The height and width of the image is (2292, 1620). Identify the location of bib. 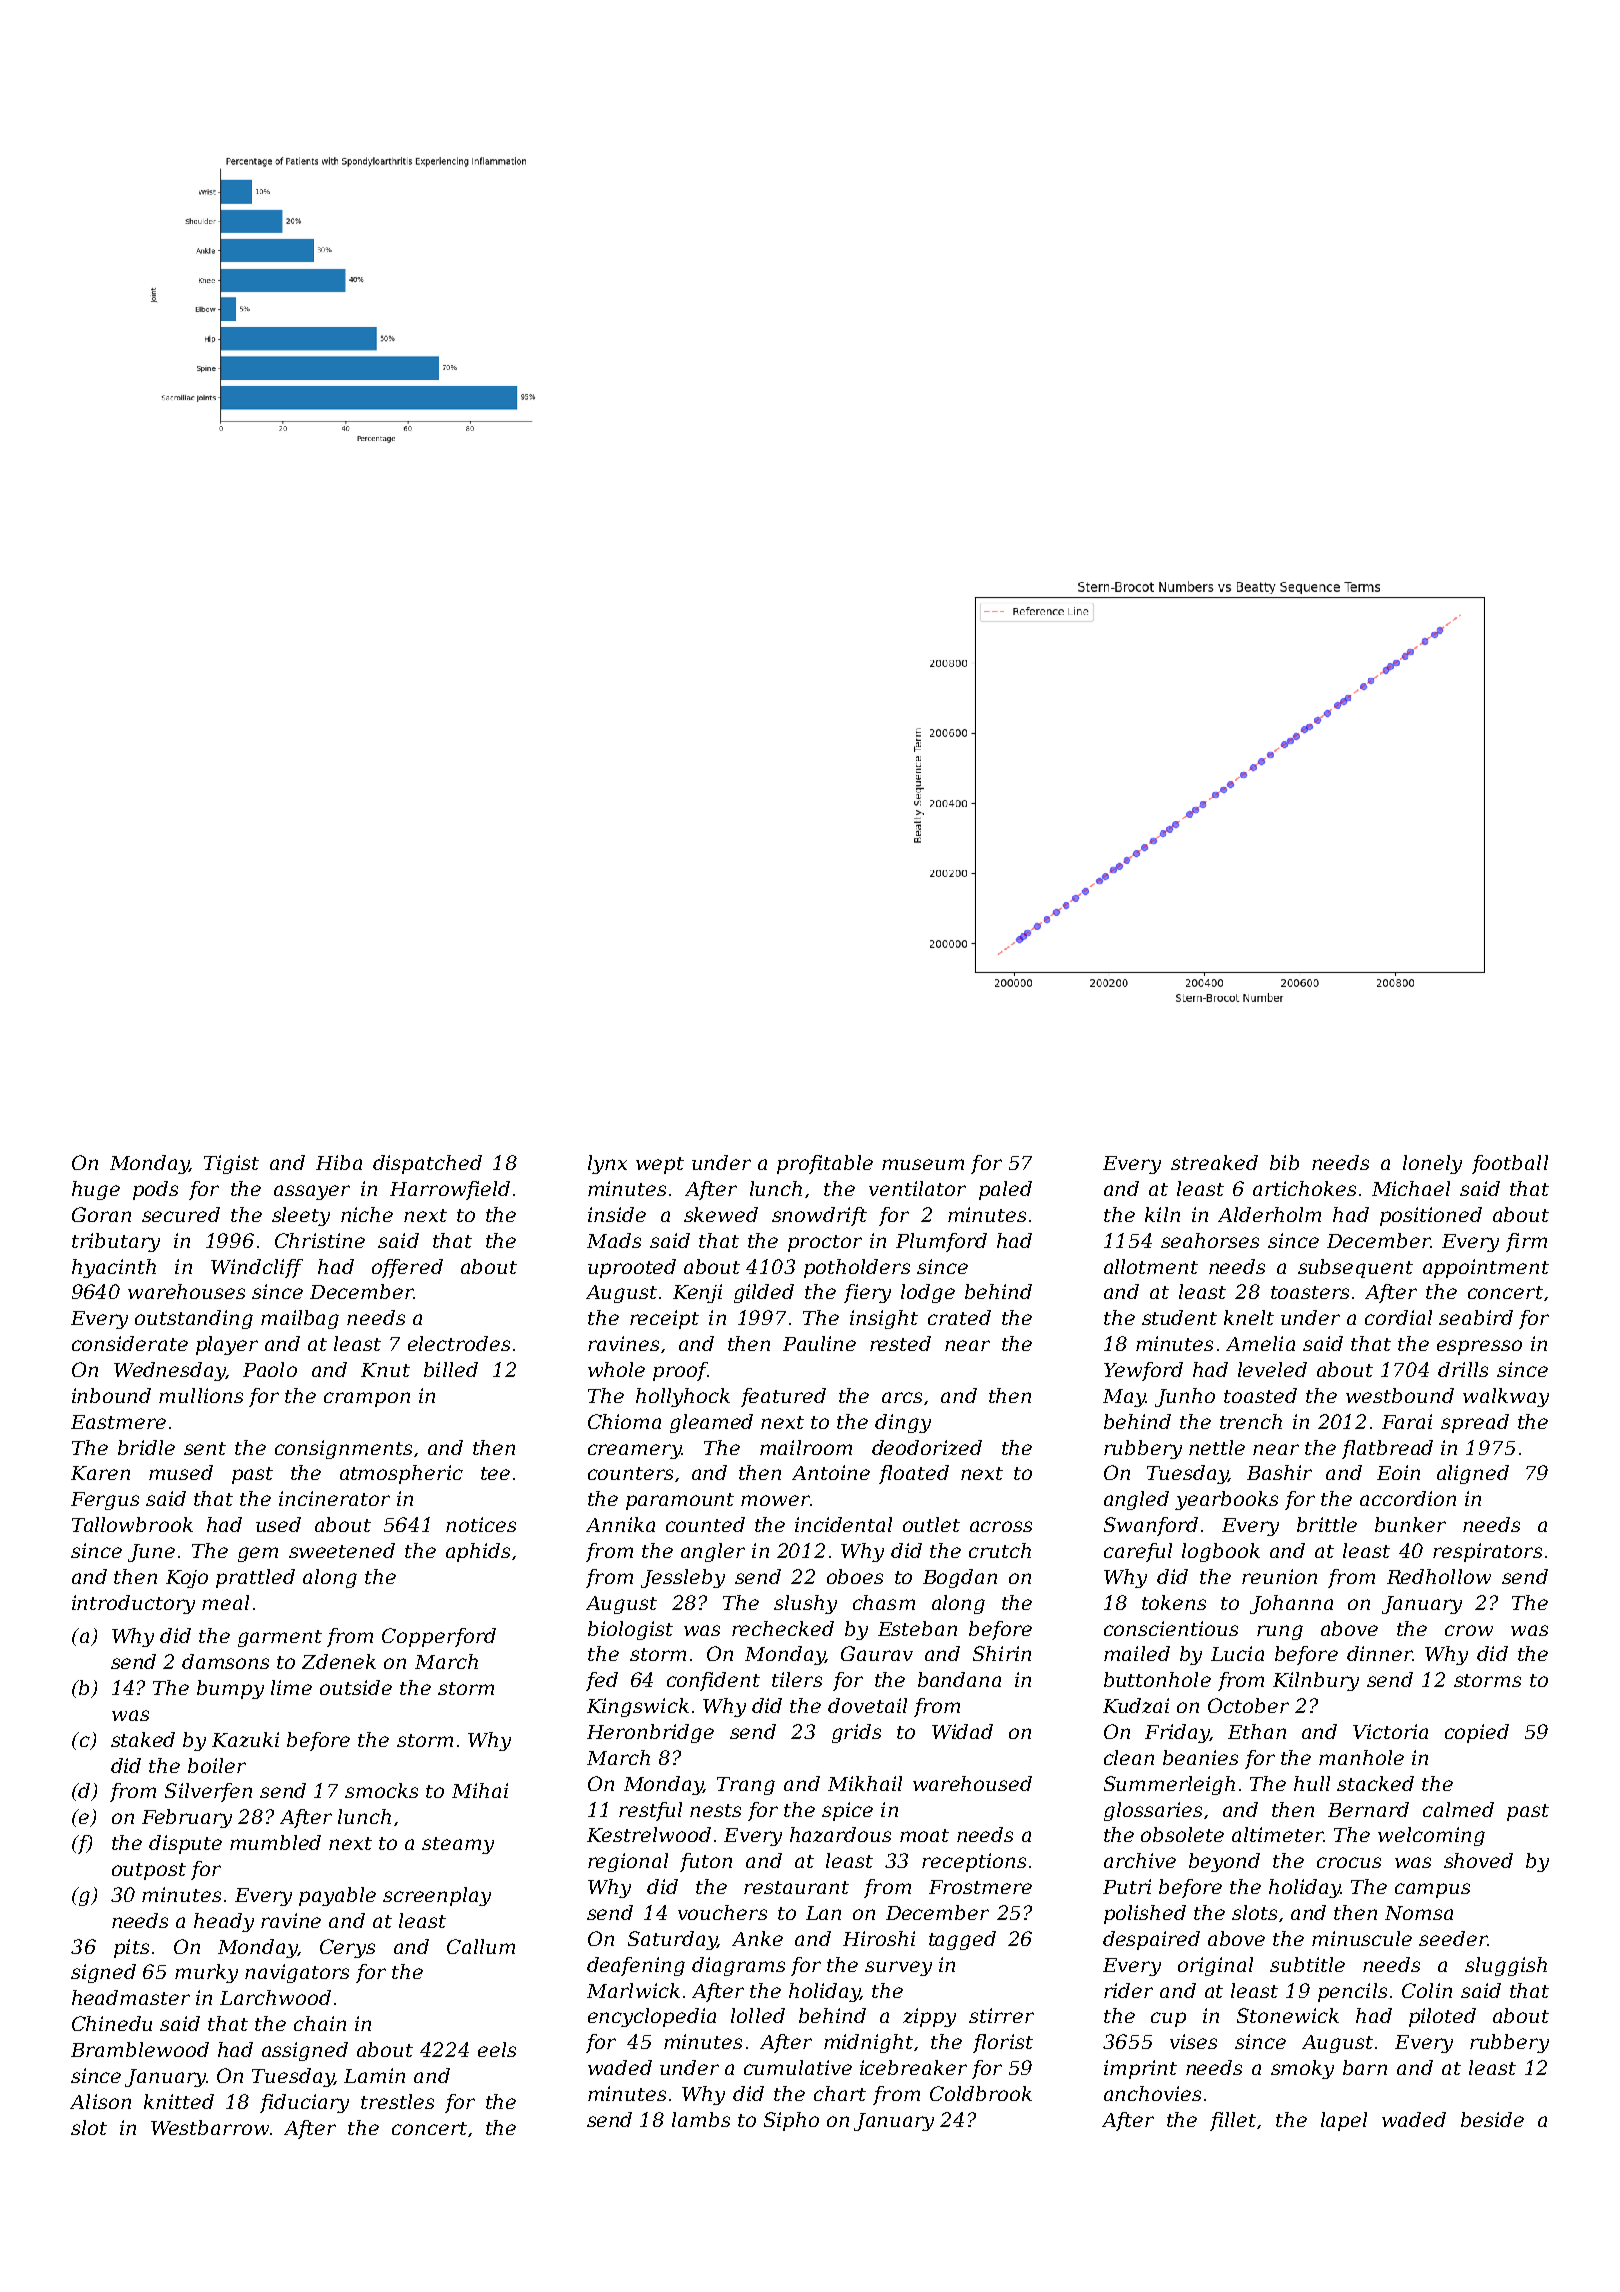
(1284, 1162).
